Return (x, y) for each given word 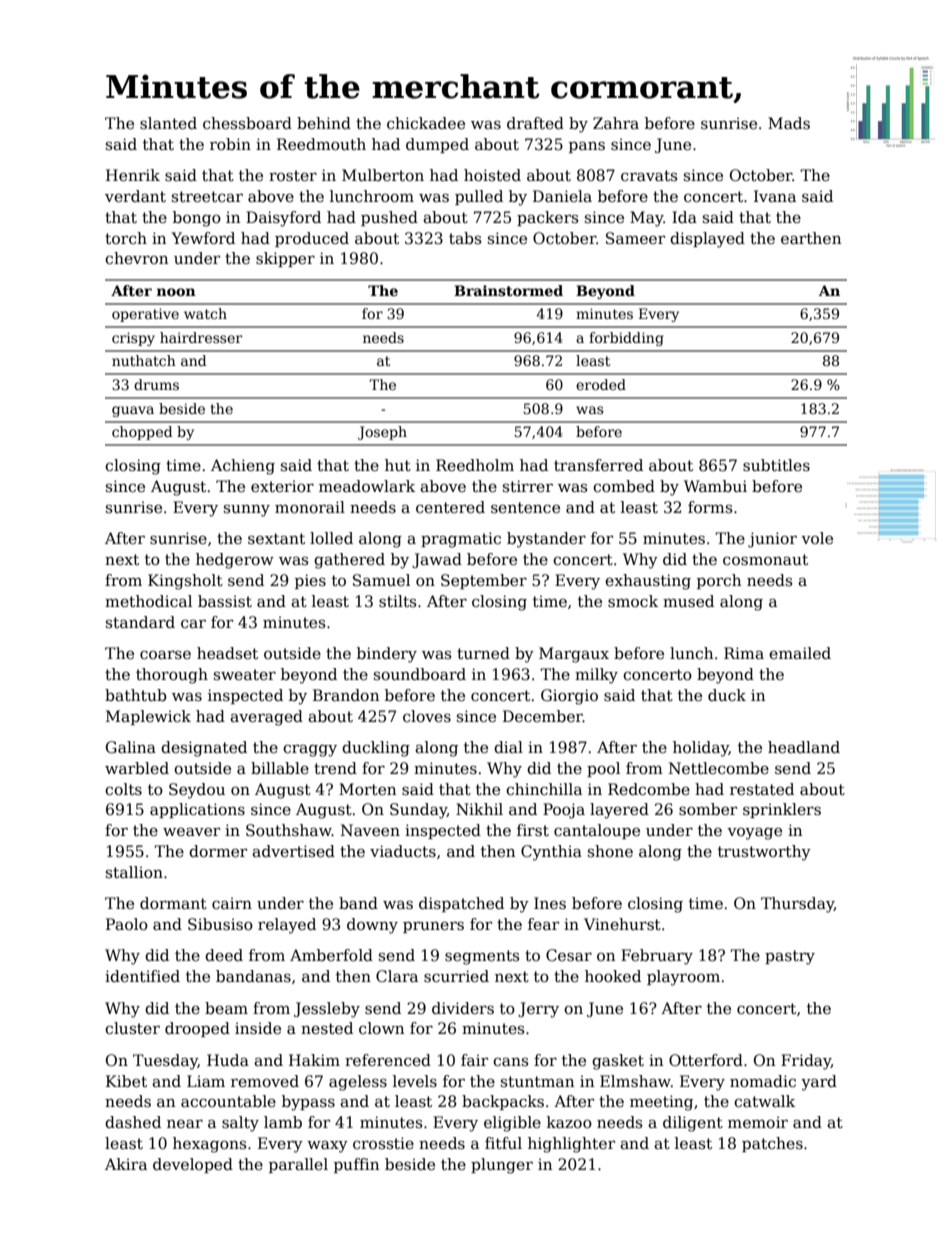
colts (123, 789)
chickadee (426, 123)
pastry (790, 957)
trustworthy (764, 853)
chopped (142, 433)
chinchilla (544, 789)
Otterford (706, 1060)
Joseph (382, 433)
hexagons (210, 1145)
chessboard (247, 123)
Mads (789, 123)
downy (372, 926)
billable (280, 768)
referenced (388, 1060)
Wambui (715, 486)
